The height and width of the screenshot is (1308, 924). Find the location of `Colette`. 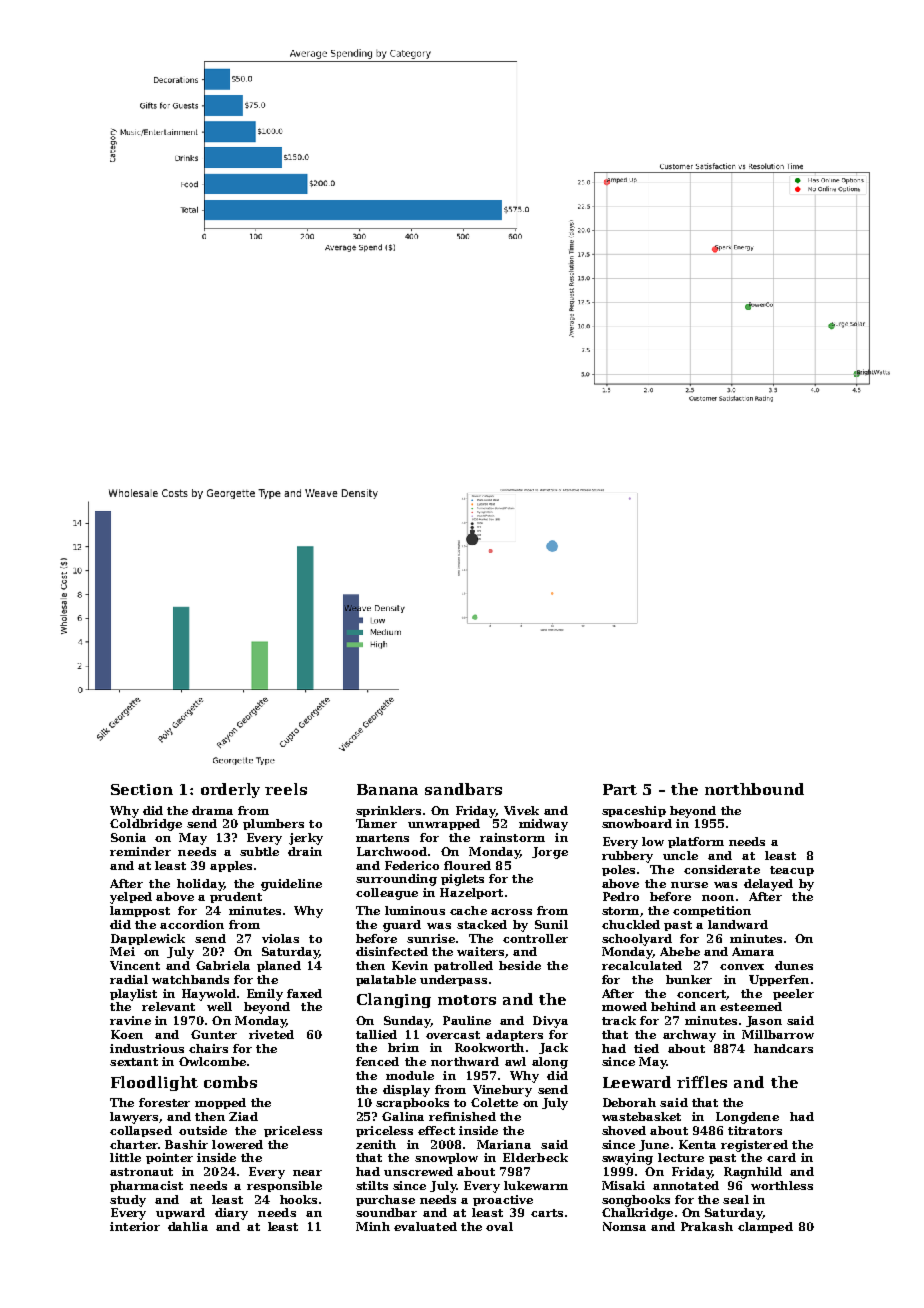

Colette is located at coordinates (494, 1102).
